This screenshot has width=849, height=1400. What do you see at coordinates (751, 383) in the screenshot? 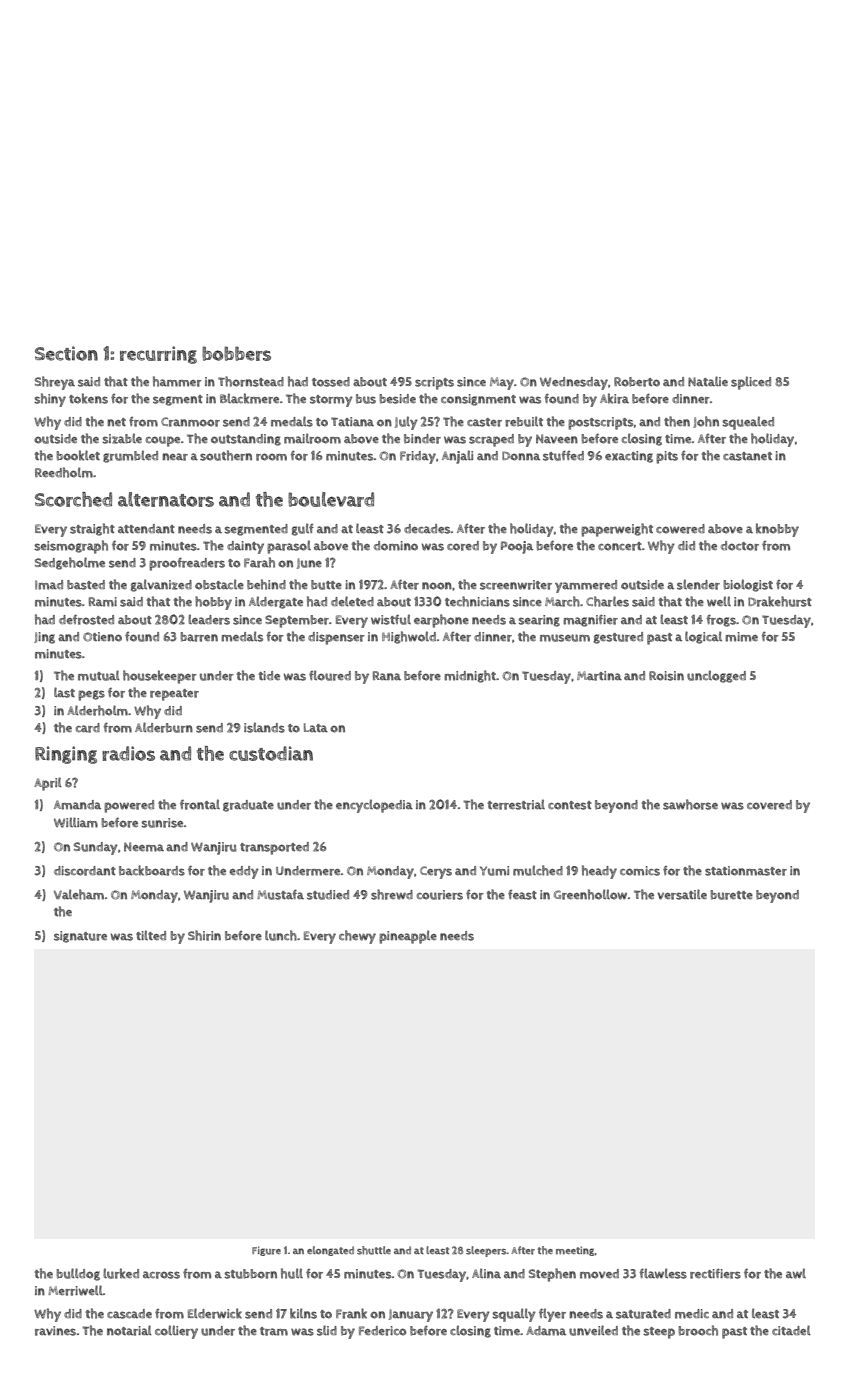
I see `spliced` at bounding box center [751, 383].
